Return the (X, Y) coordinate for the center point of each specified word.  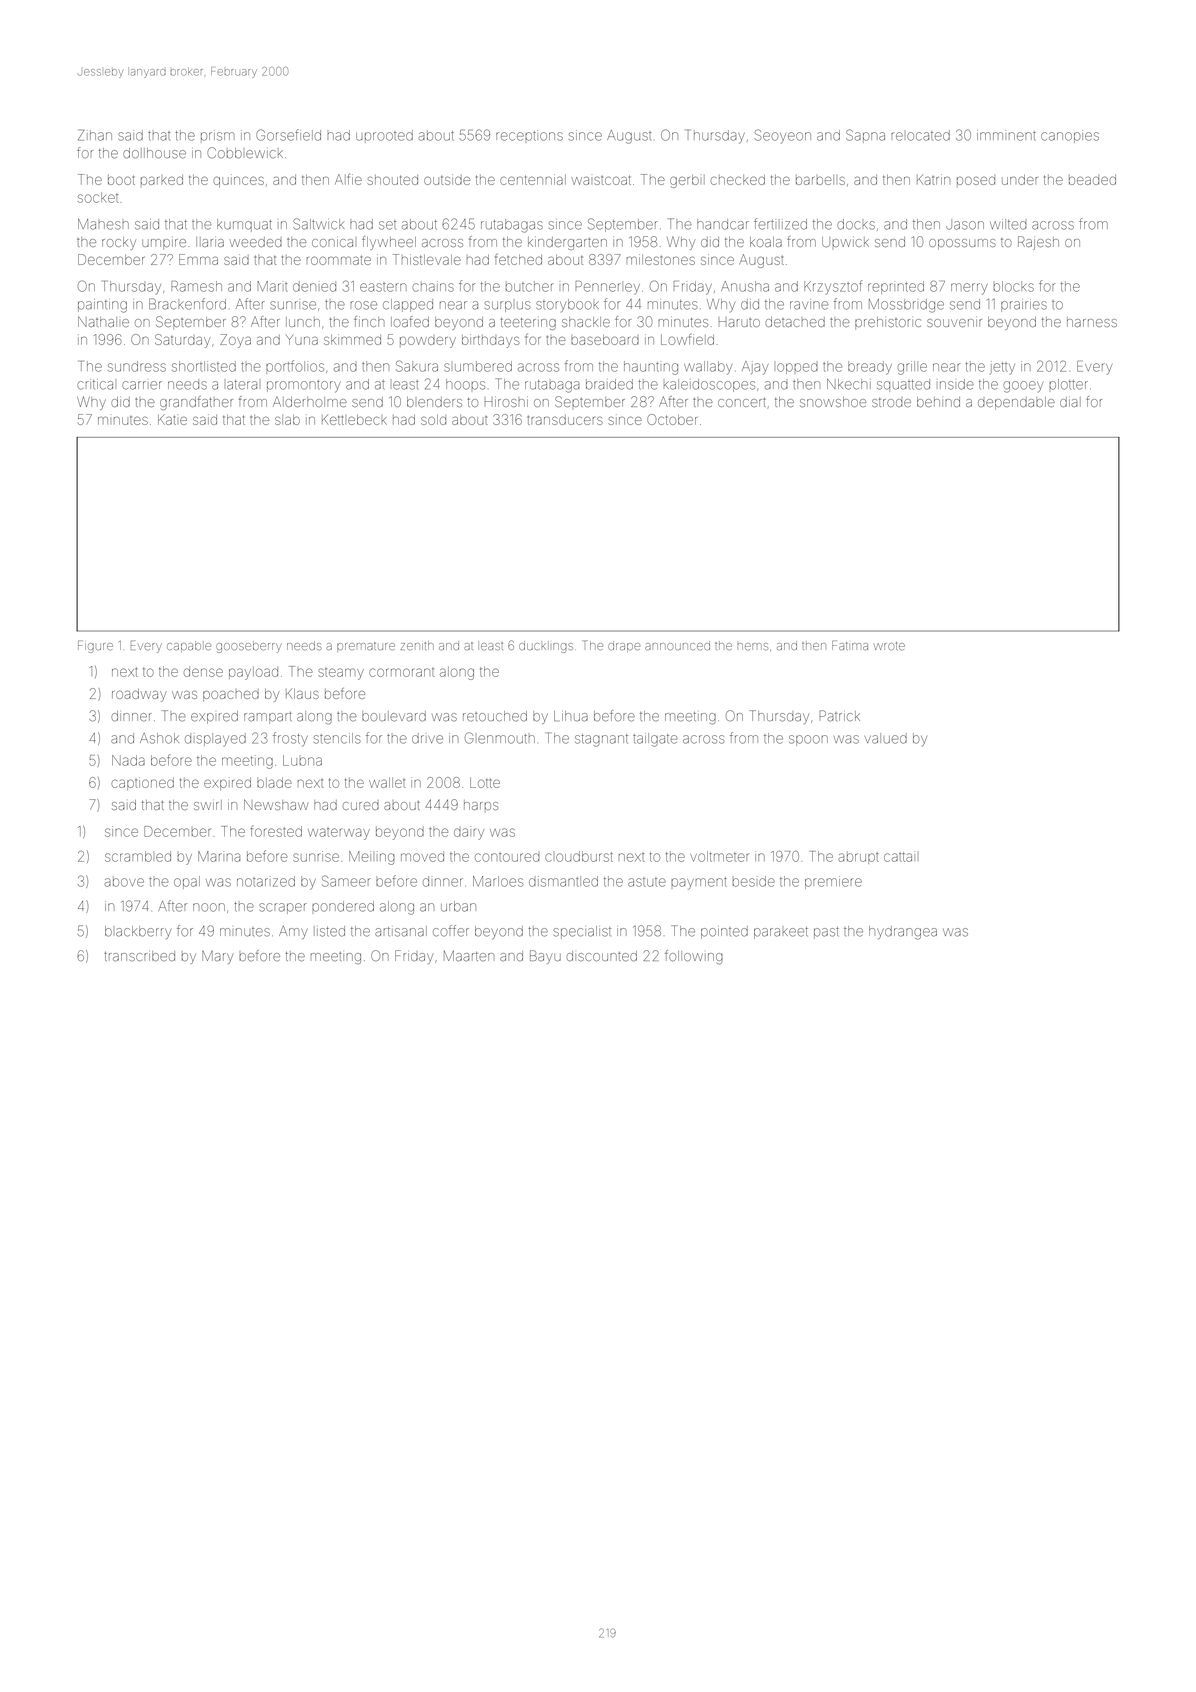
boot (121, 180)
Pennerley (608, 288)
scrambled (138, 856)
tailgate (655, 740)
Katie (172, 419)
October (672, 419)
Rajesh (1038, 243)
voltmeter (719, 856)
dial (1070, 402)
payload (253, 673)
